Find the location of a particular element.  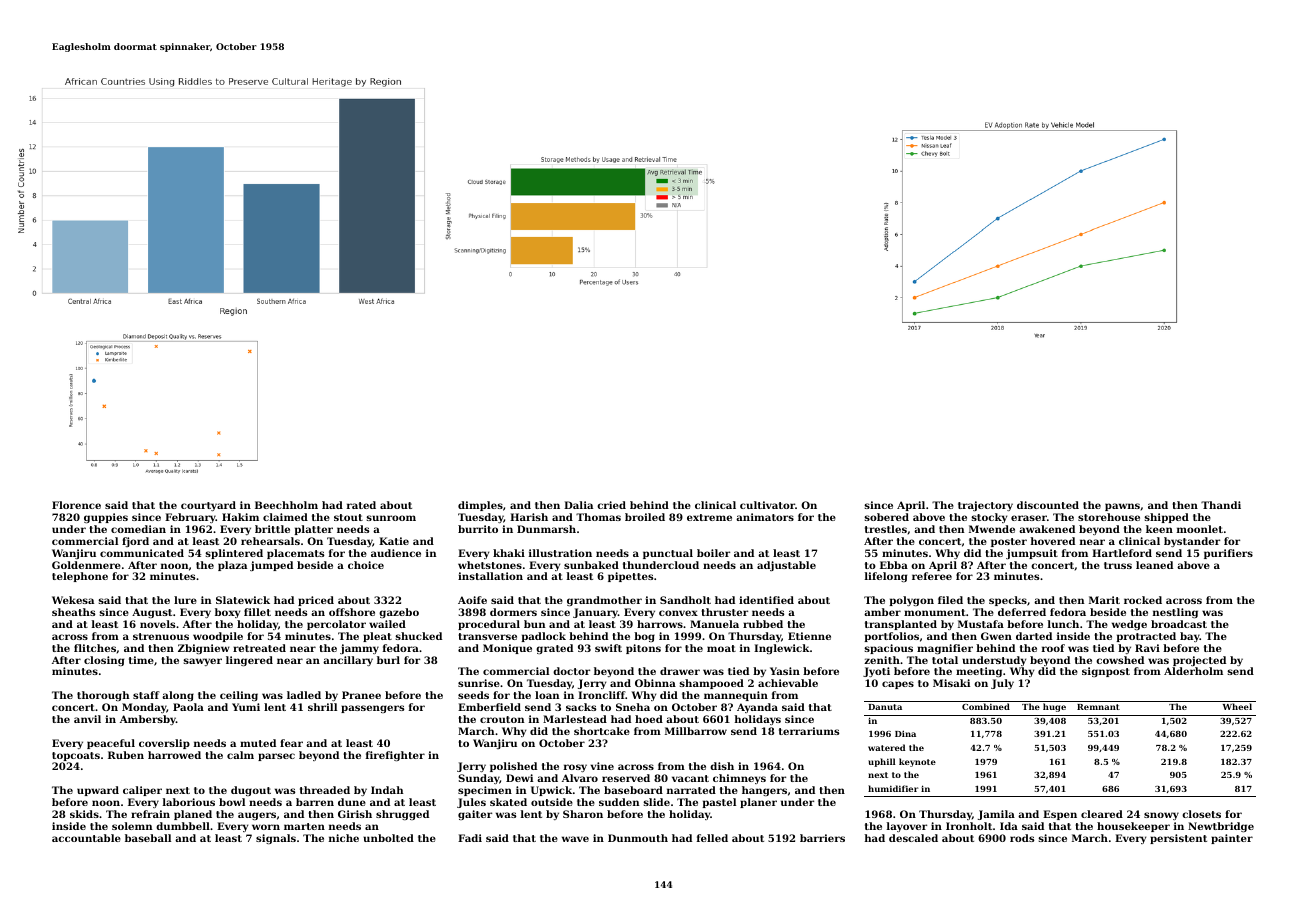

chimneys is located at coordinates (739, 779).
